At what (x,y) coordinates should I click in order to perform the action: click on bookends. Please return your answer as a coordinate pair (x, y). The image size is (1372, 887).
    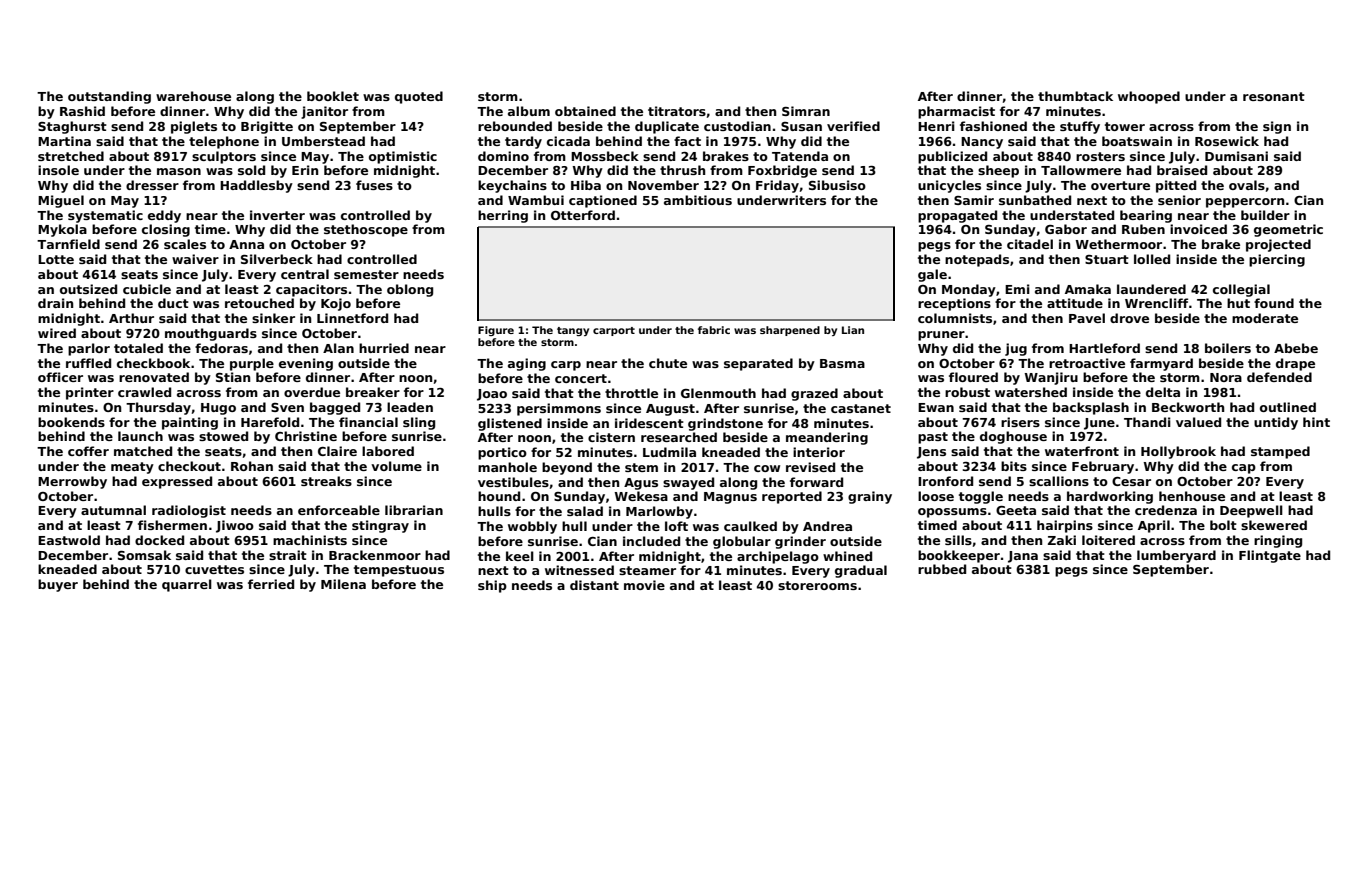
    Looking at the image, I should click on (71, 422).
